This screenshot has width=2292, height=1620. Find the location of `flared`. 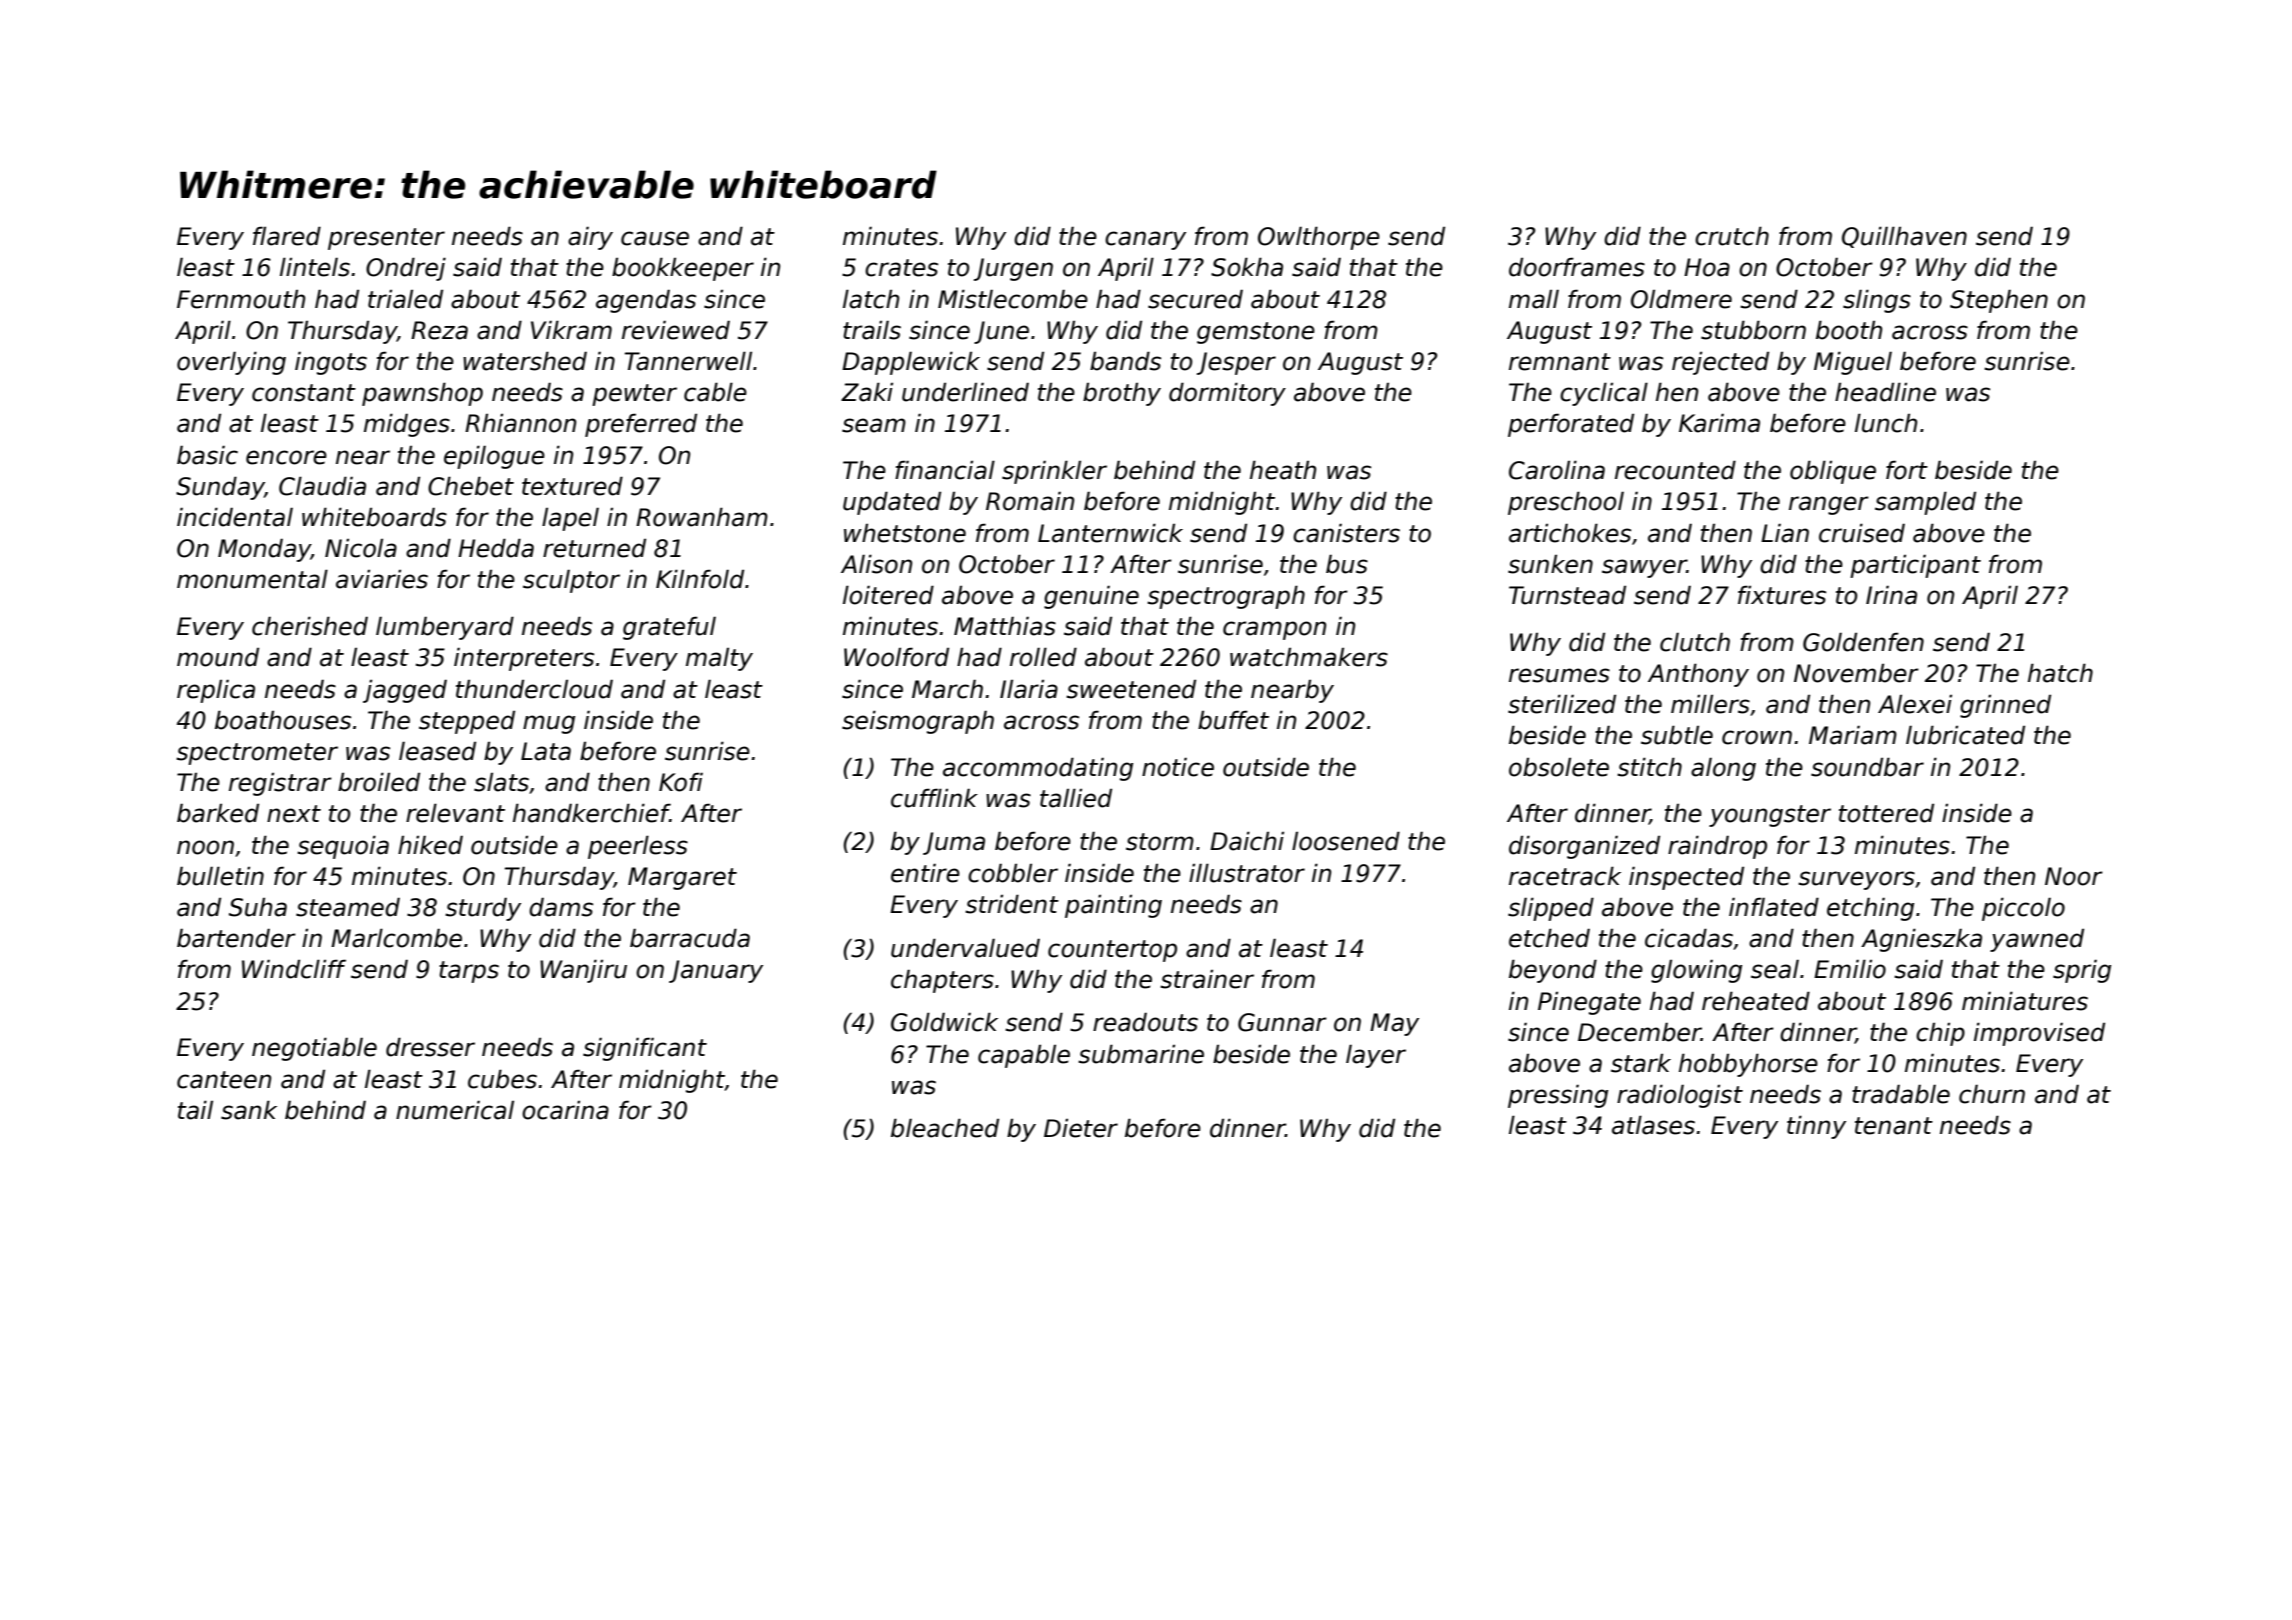

flared is located at coordinates (287, 236).
